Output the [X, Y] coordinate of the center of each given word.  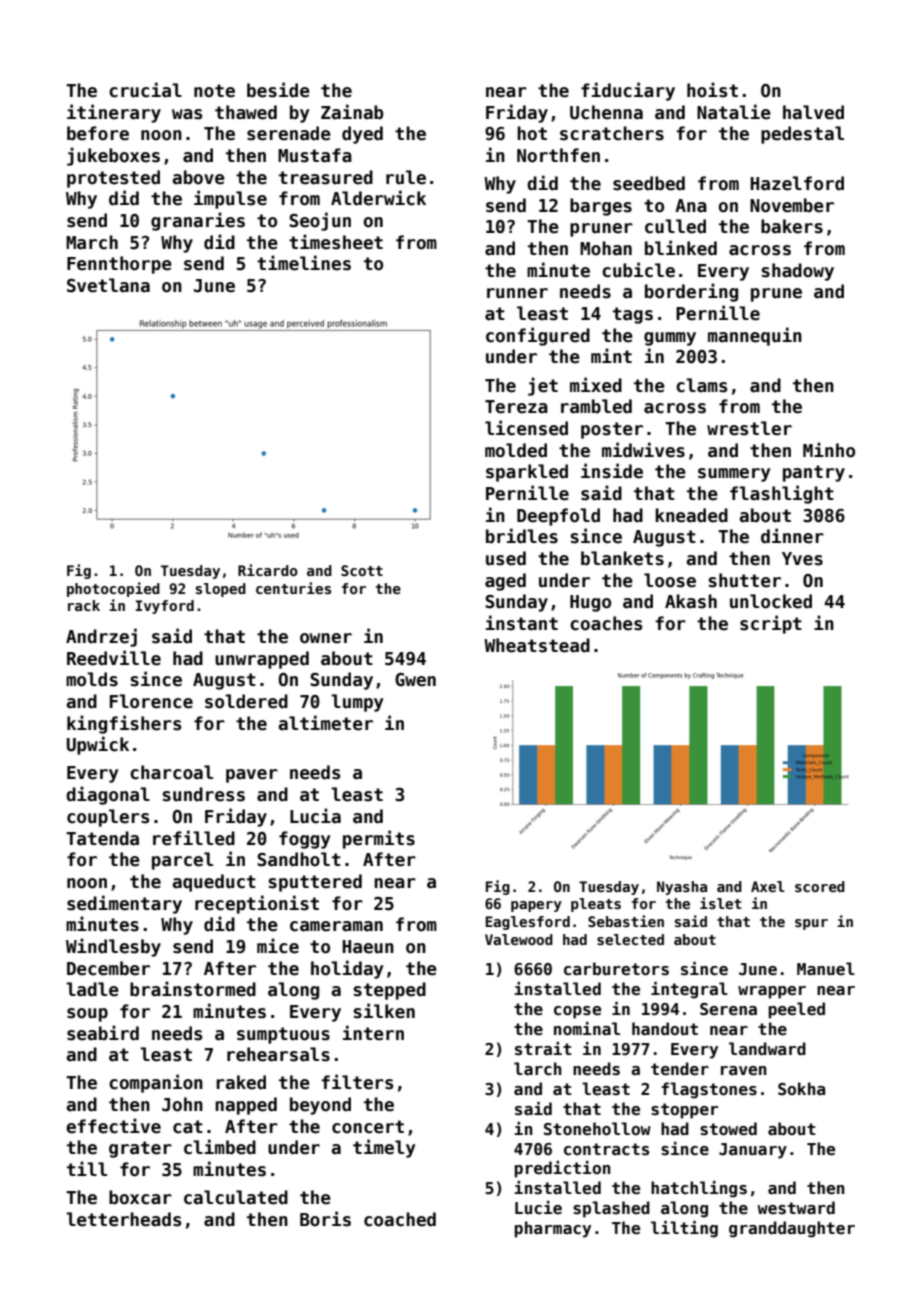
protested [113, 179]
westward [796, 1208]
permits [379, 839]
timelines [304, 263]
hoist [712, 90]
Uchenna [606, 112]
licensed [526, 428]
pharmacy [553, 1229]
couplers [108, 818]
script [771, 624]
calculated [236, 1197]
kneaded [691, 515]
